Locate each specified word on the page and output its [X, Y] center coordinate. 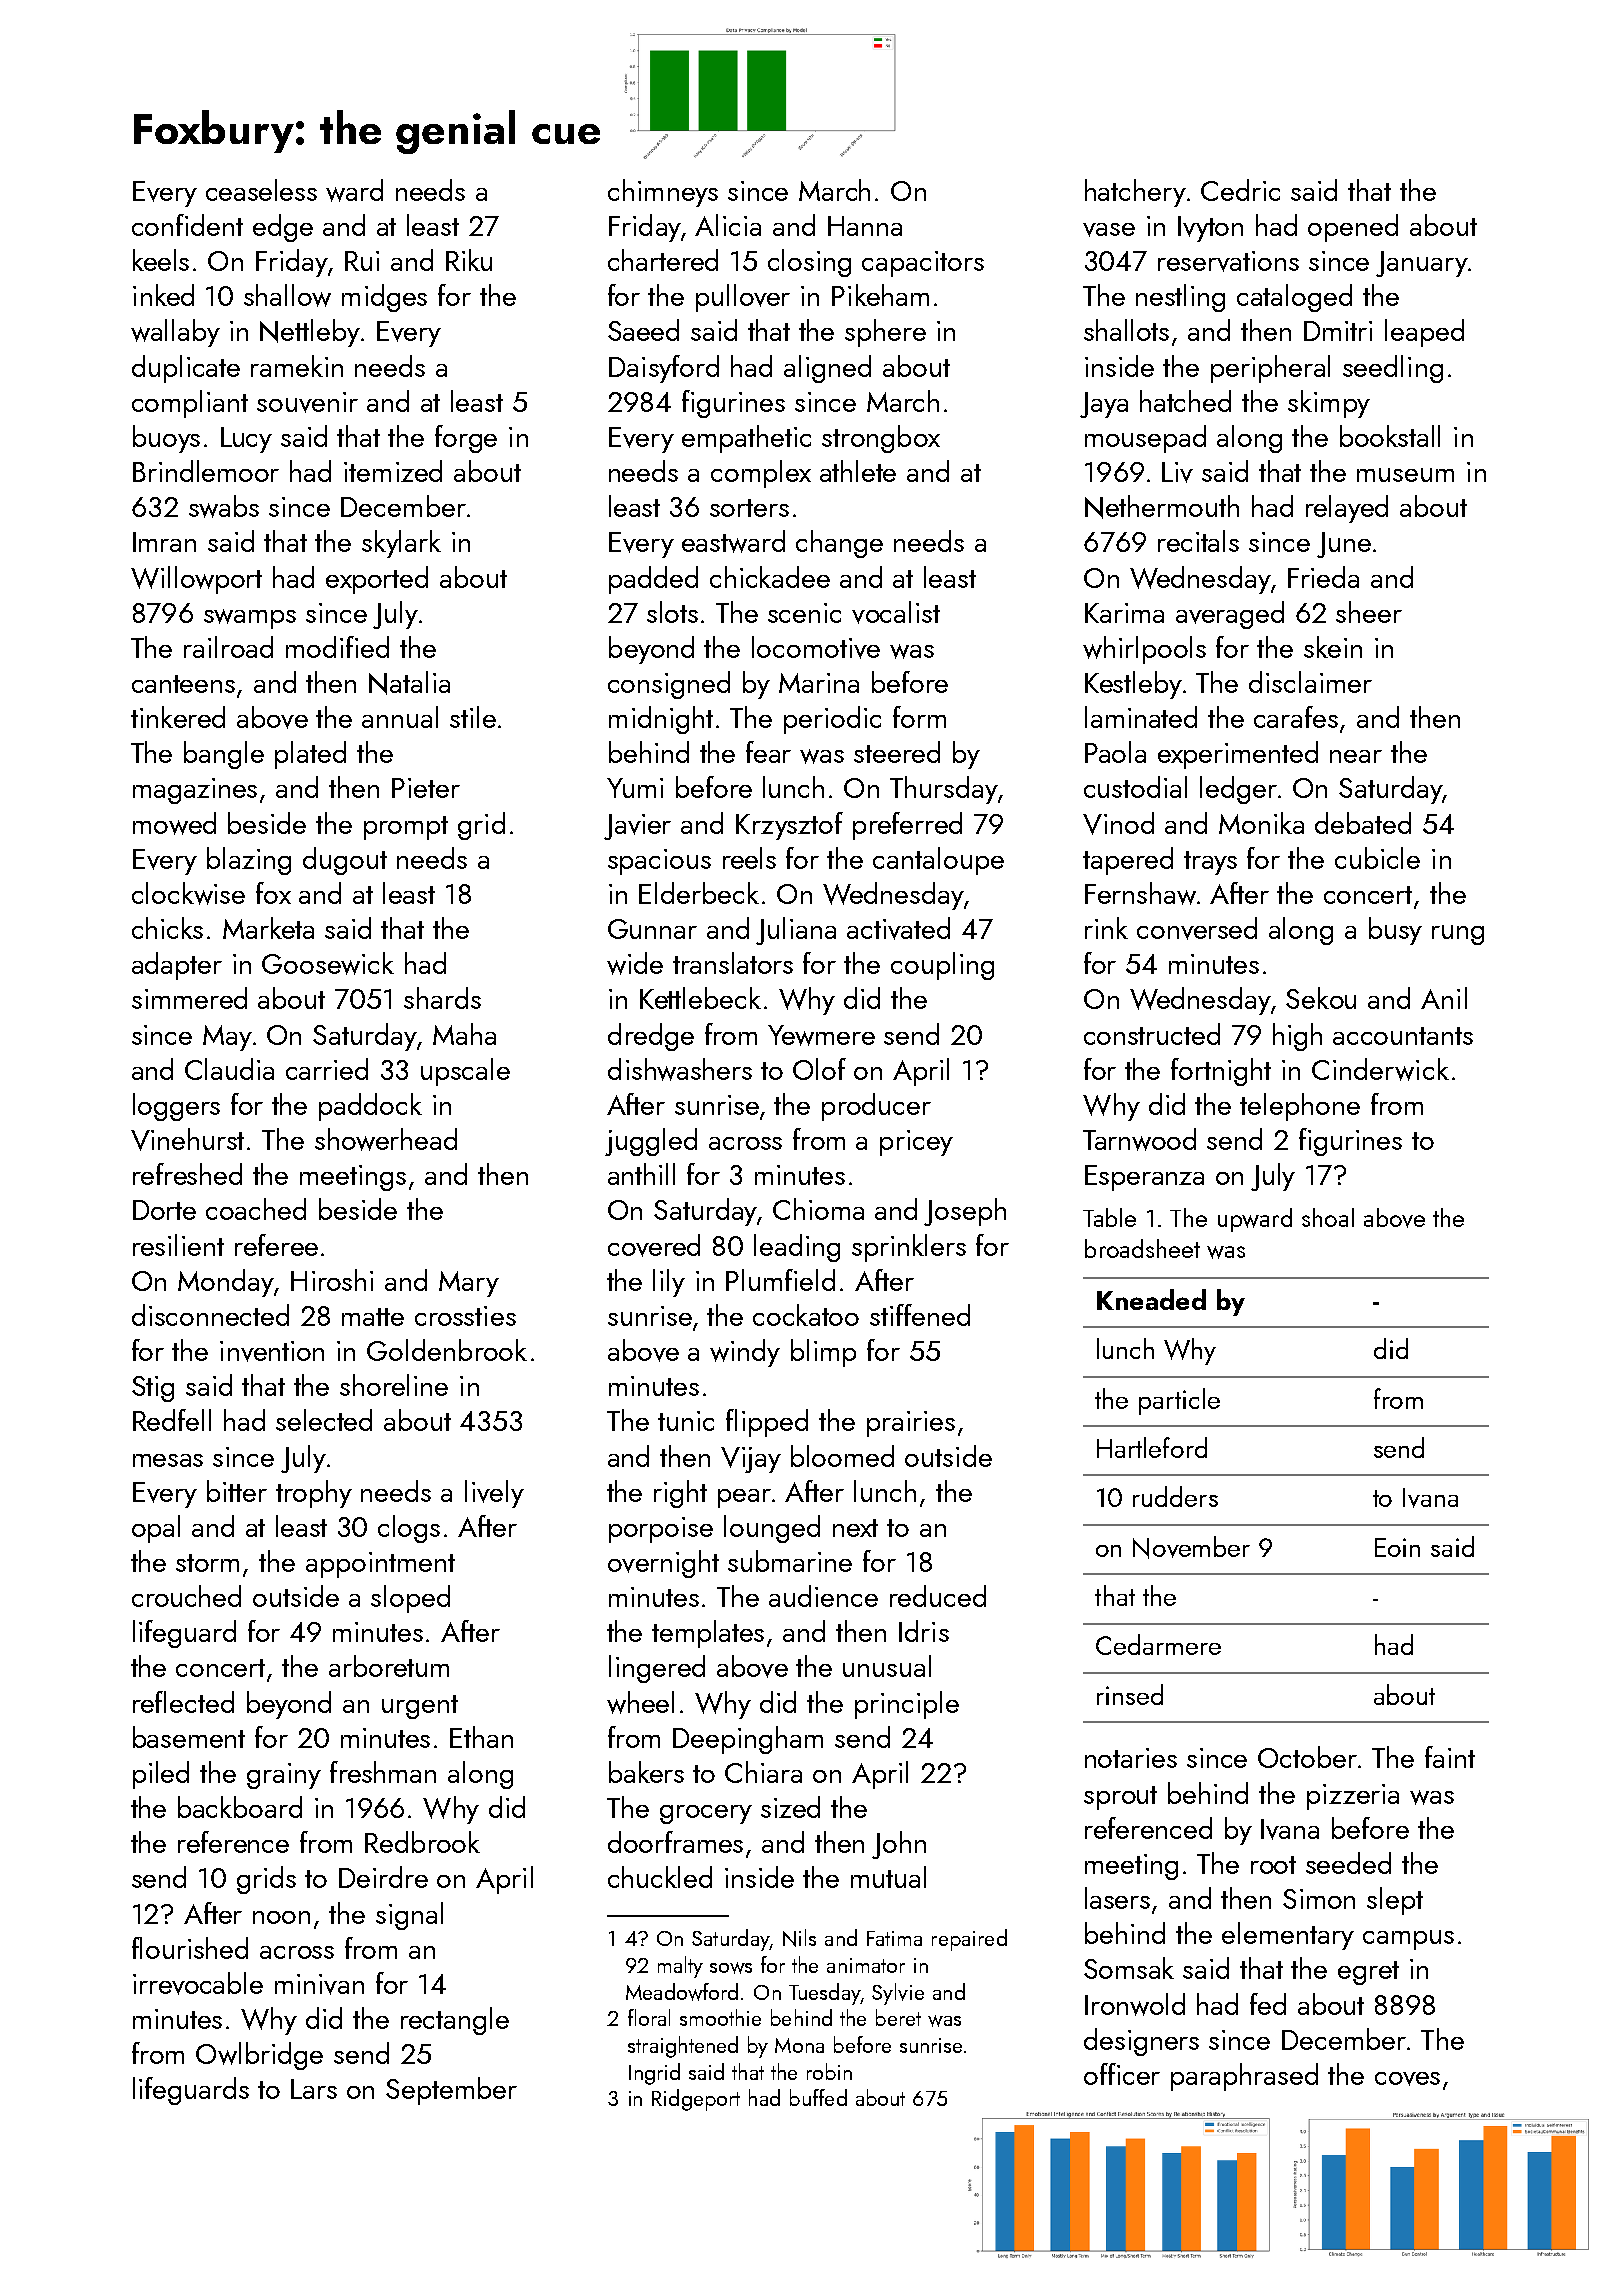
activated [898, 928]
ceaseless [261, 190]
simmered [189, 998]
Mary [469, 1284]
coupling [942, 966]
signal [409, 1916]
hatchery [1135, 193]
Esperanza [1144, 1178]
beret [898, 2017]
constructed [1152, 1034]
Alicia [728, 225]
